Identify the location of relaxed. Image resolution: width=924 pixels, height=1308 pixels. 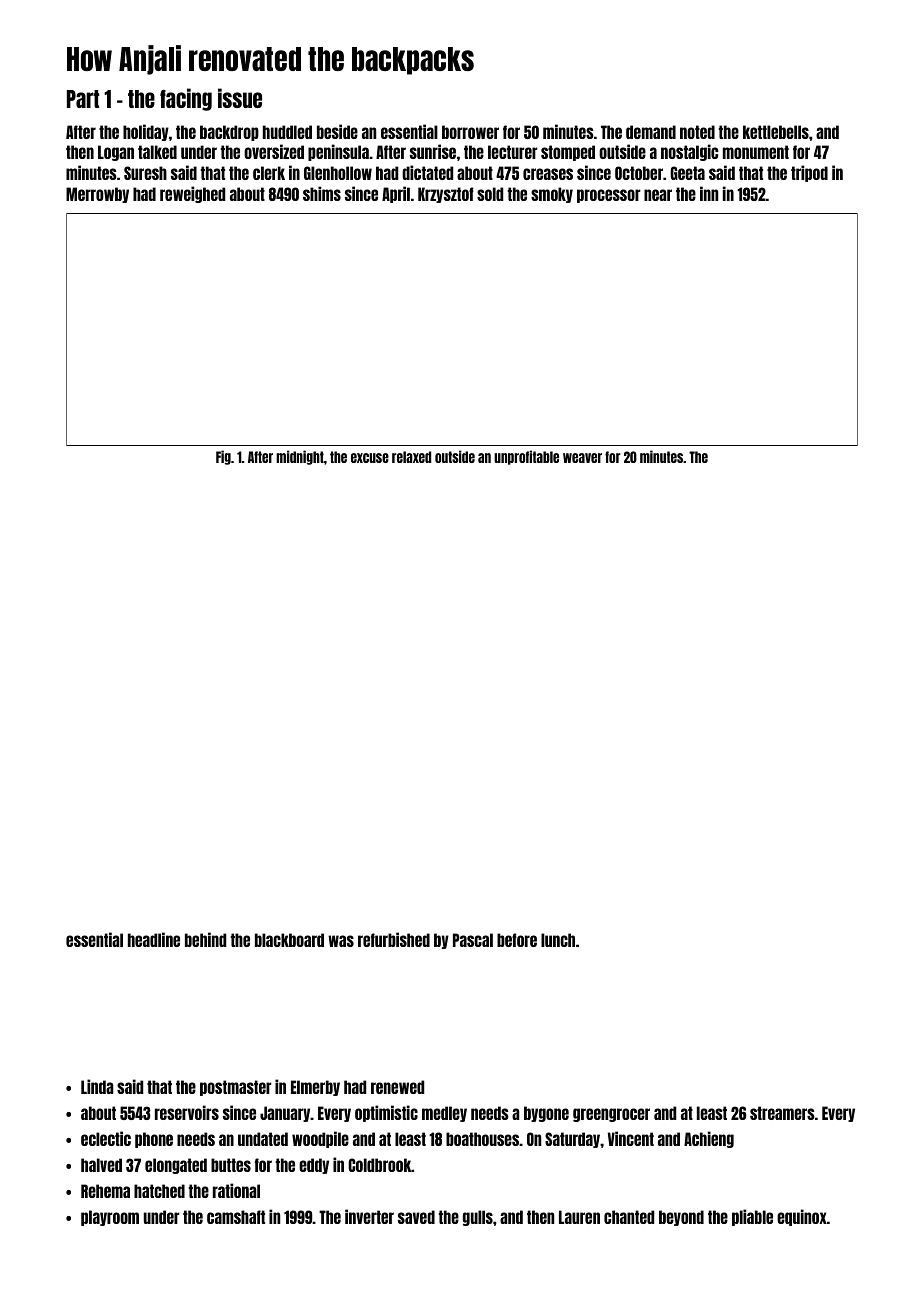
(411, 457).
